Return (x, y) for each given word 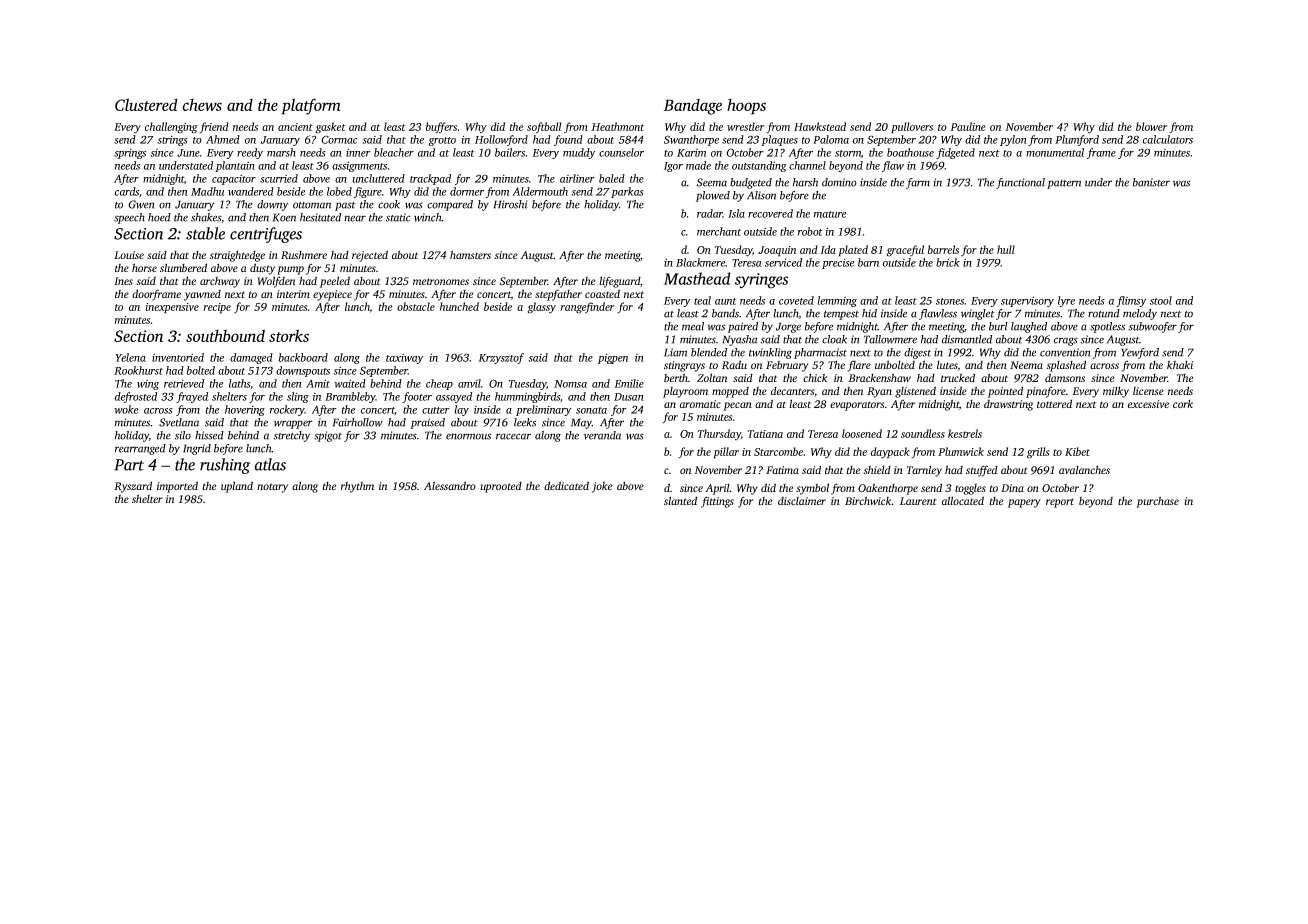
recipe (217, 308)
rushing (225, 466)
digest (917, 353)
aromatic (700, 404)
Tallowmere (890, 339)
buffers (441, 128)
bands (725, 313)
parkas (627, 192)
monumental (1055, 152)
